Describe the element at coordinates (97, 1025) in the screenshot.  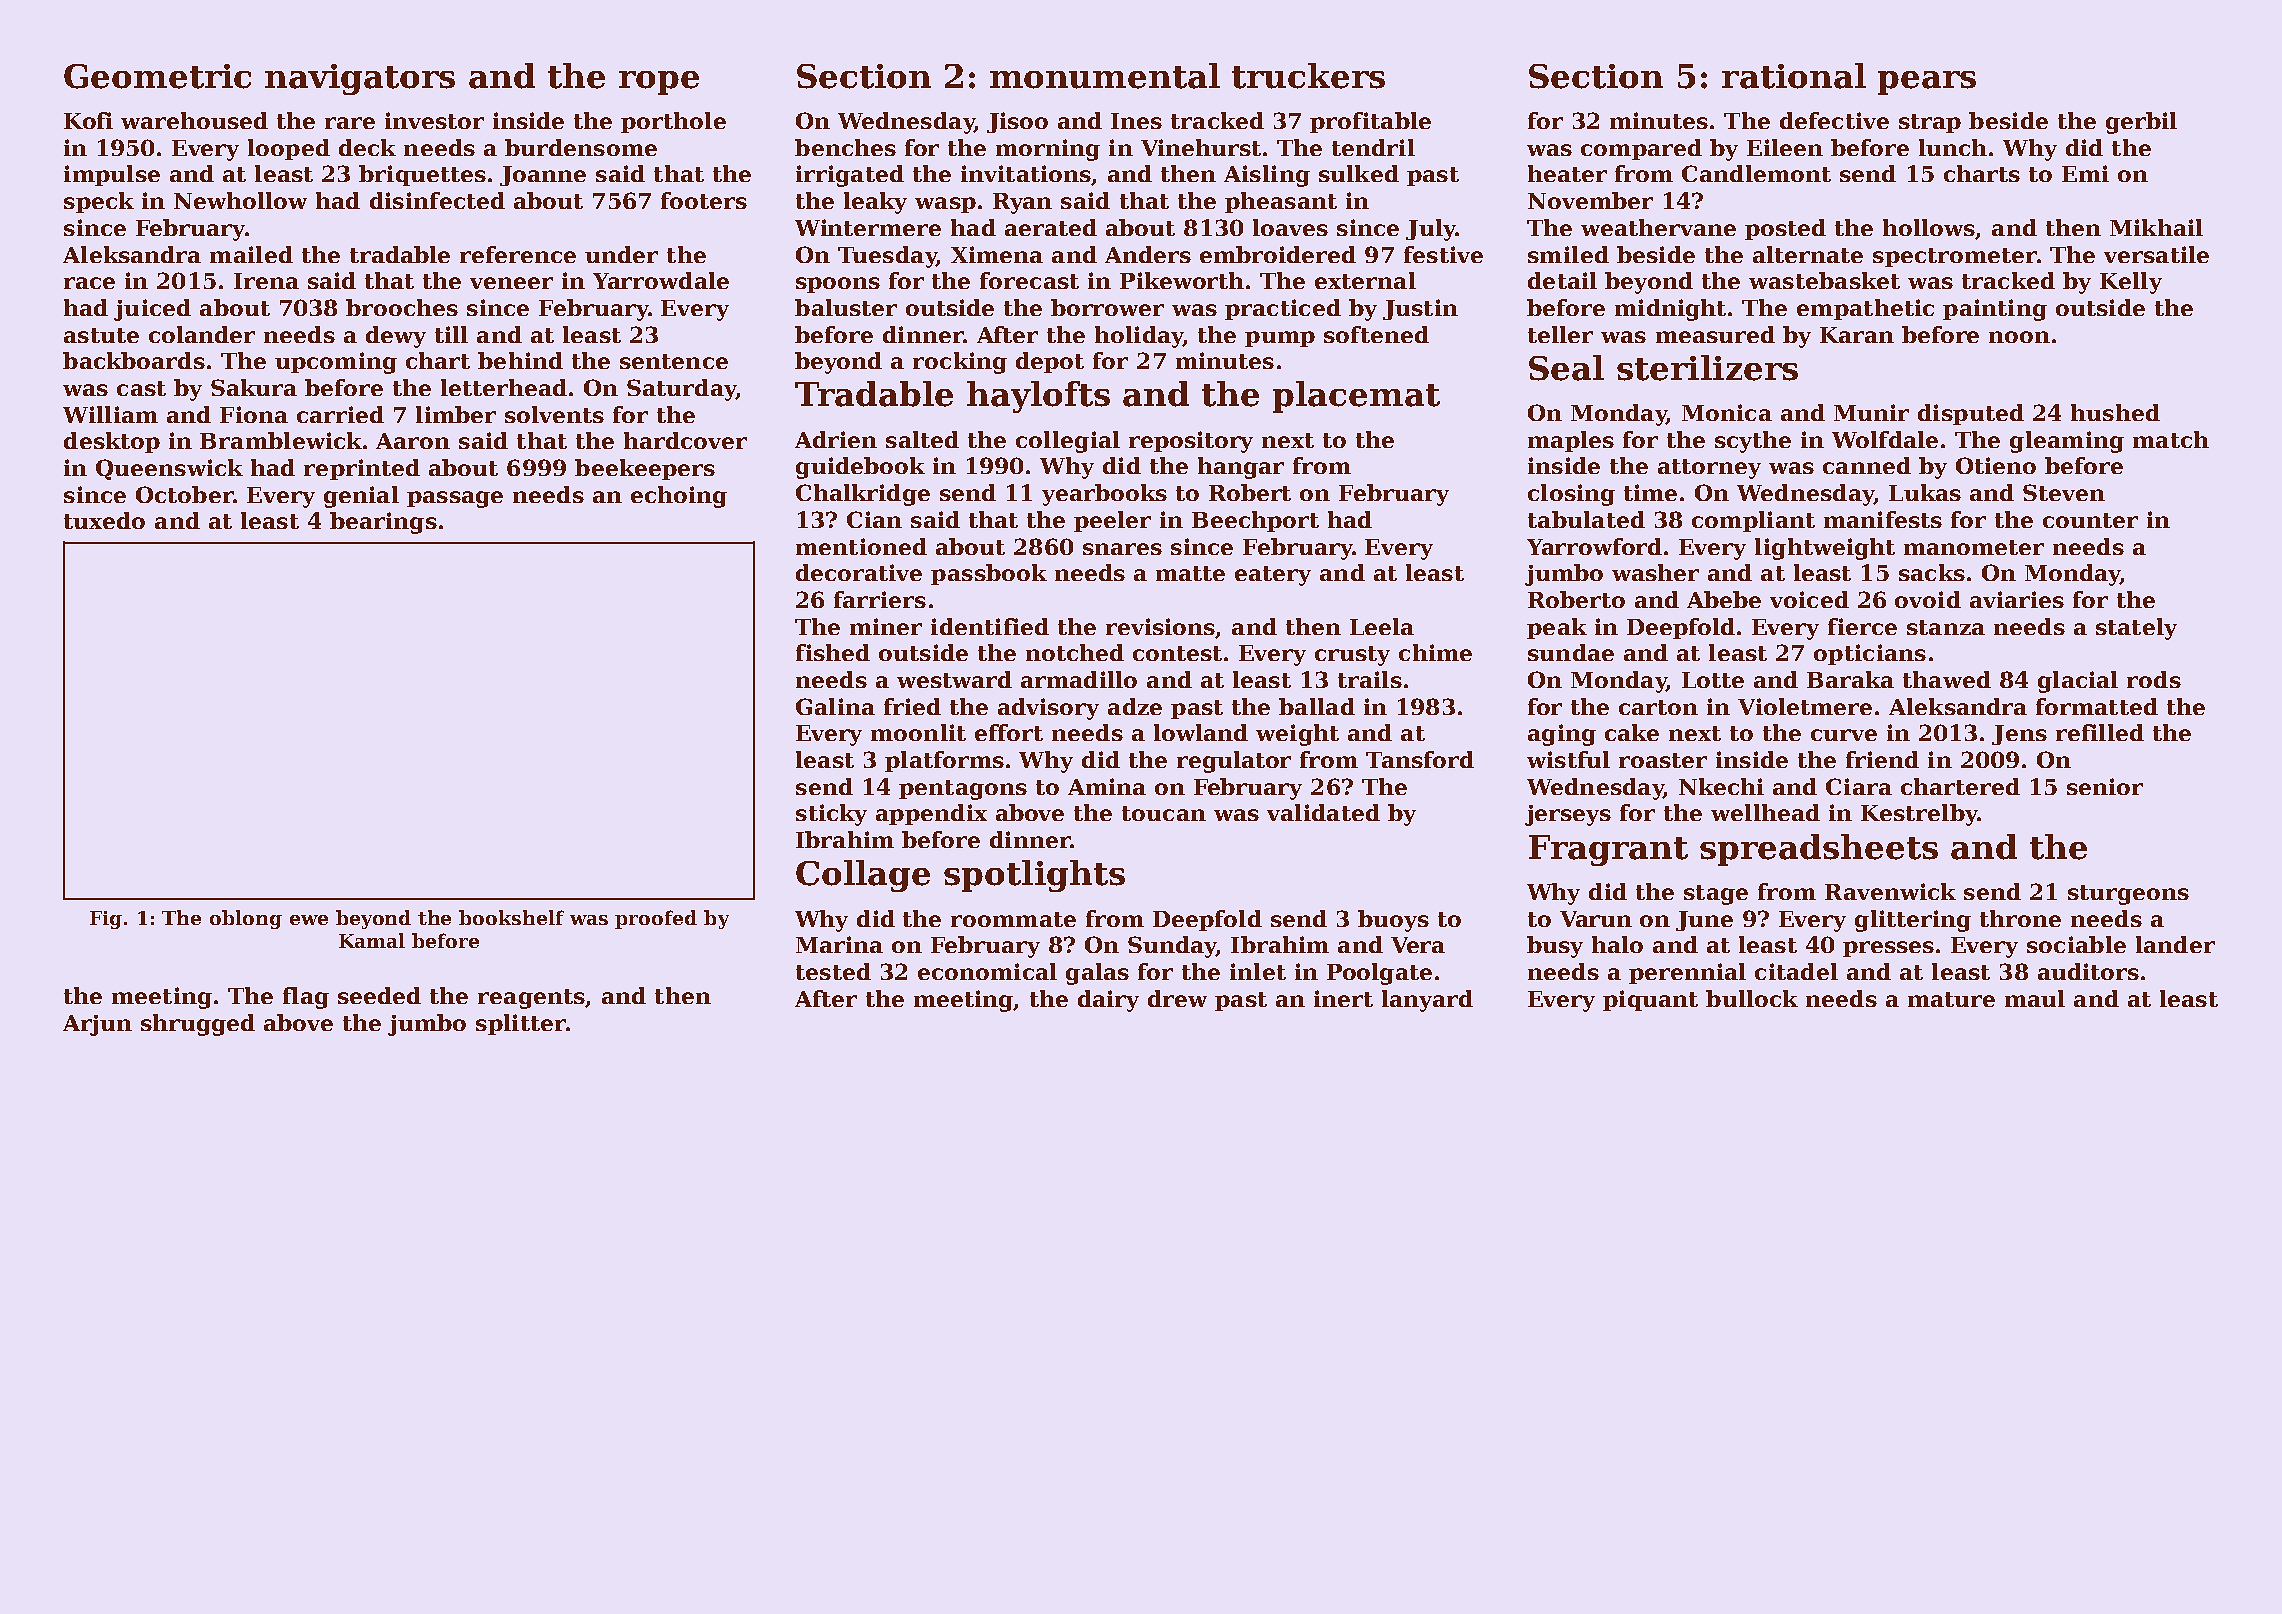
I see `Arjun` at that location.
